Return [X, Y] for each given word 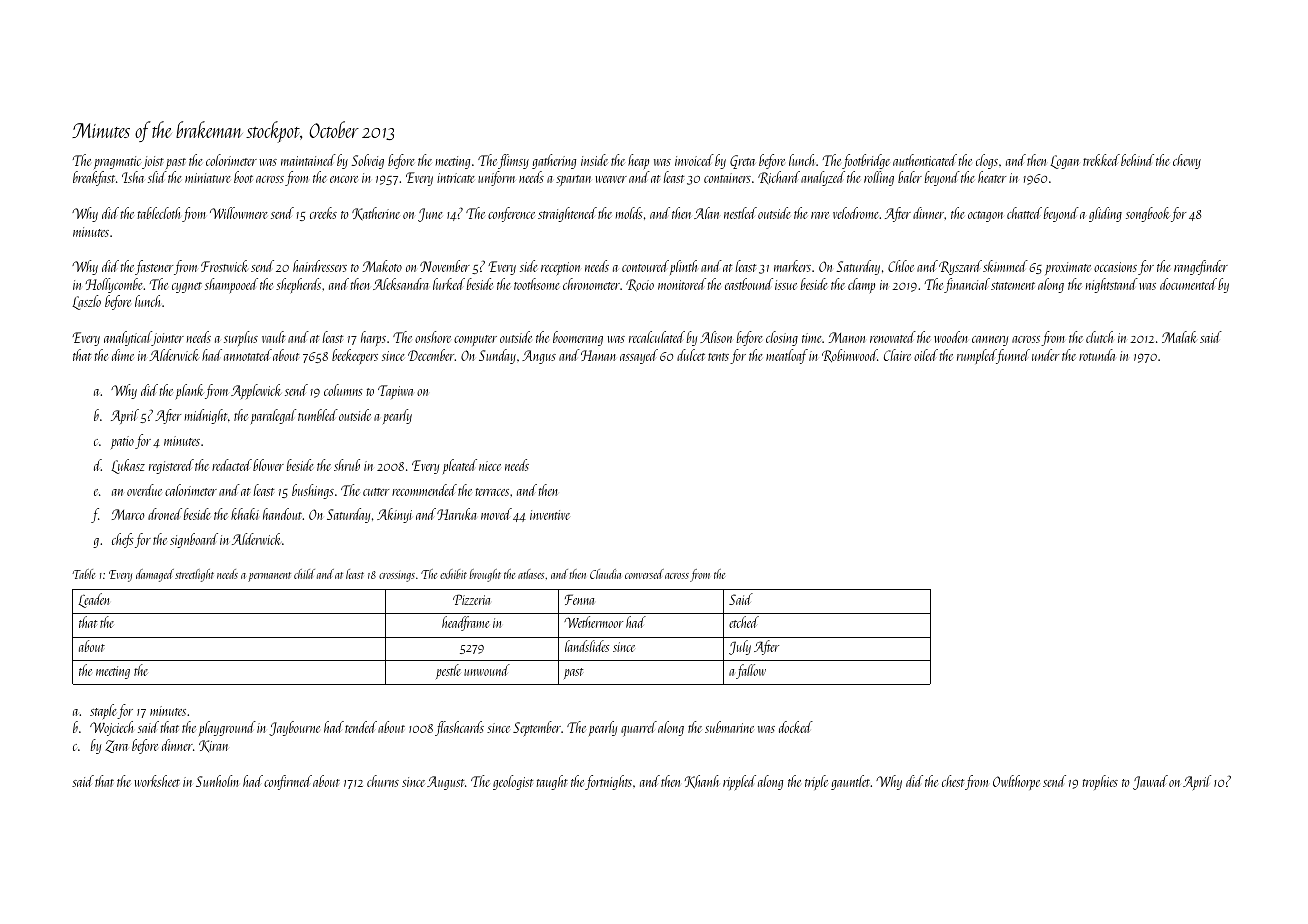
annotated [248, 355]
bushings [313, 491]
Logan [1064, 162]
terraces [492, 492]
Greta [742, 162]
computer [475, 340]
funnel [1013, 356]
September [537, 728]
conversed [644, 574]
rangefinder [1201, 267]
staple [104, 711]
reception [560, 268]
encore [344, 179]
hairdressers [320, 266]
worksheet [157, 781]
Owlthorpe [1016, 782]
